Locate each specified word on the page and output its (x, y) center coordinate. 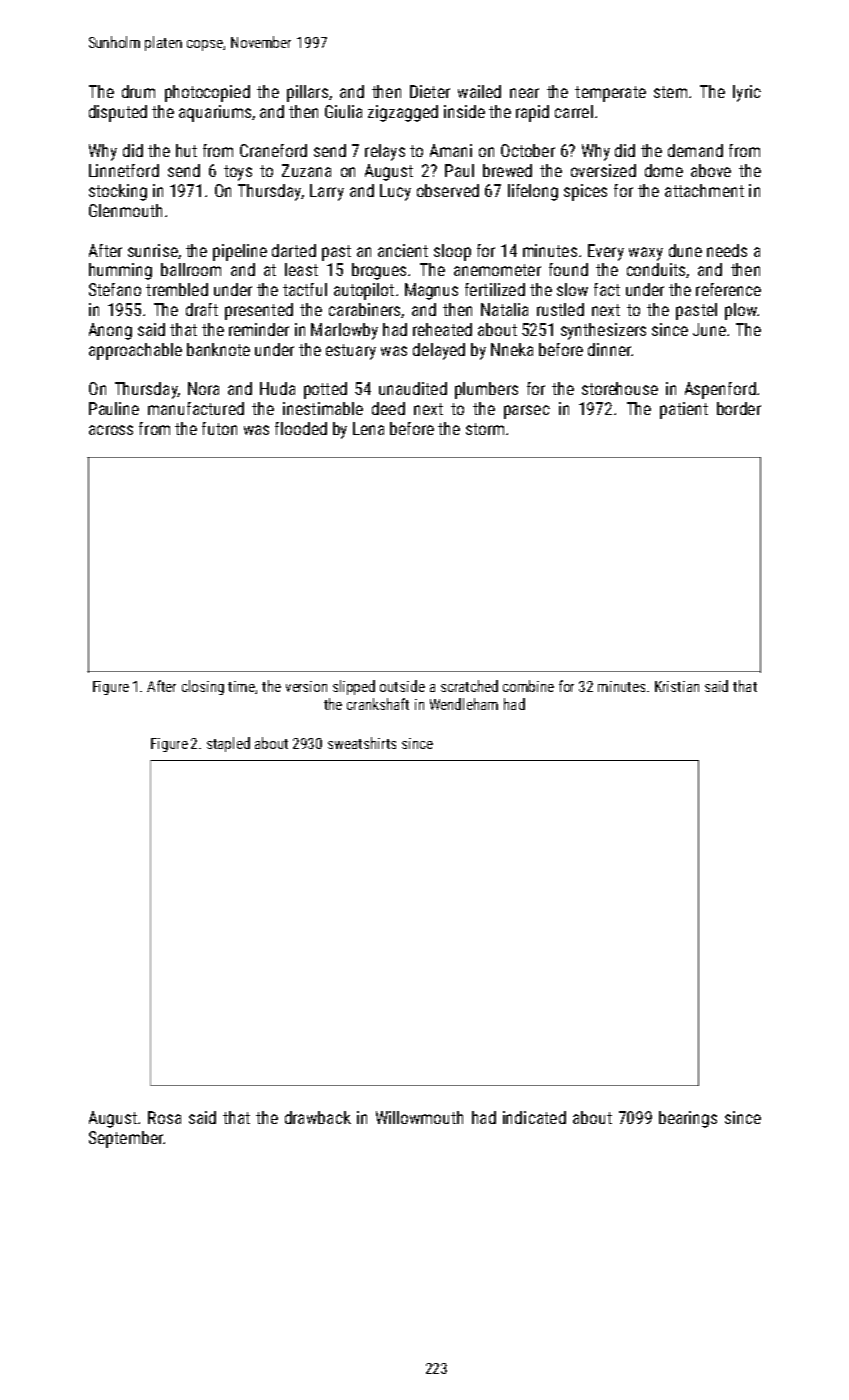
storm (485, 429)
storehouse (620, 388)
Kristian (677, 686)
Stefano (115, 289)
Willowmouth (419, 1117)
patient (684, 410)
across (111, 430)
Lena (368, 428)
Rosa (164, 1117)
